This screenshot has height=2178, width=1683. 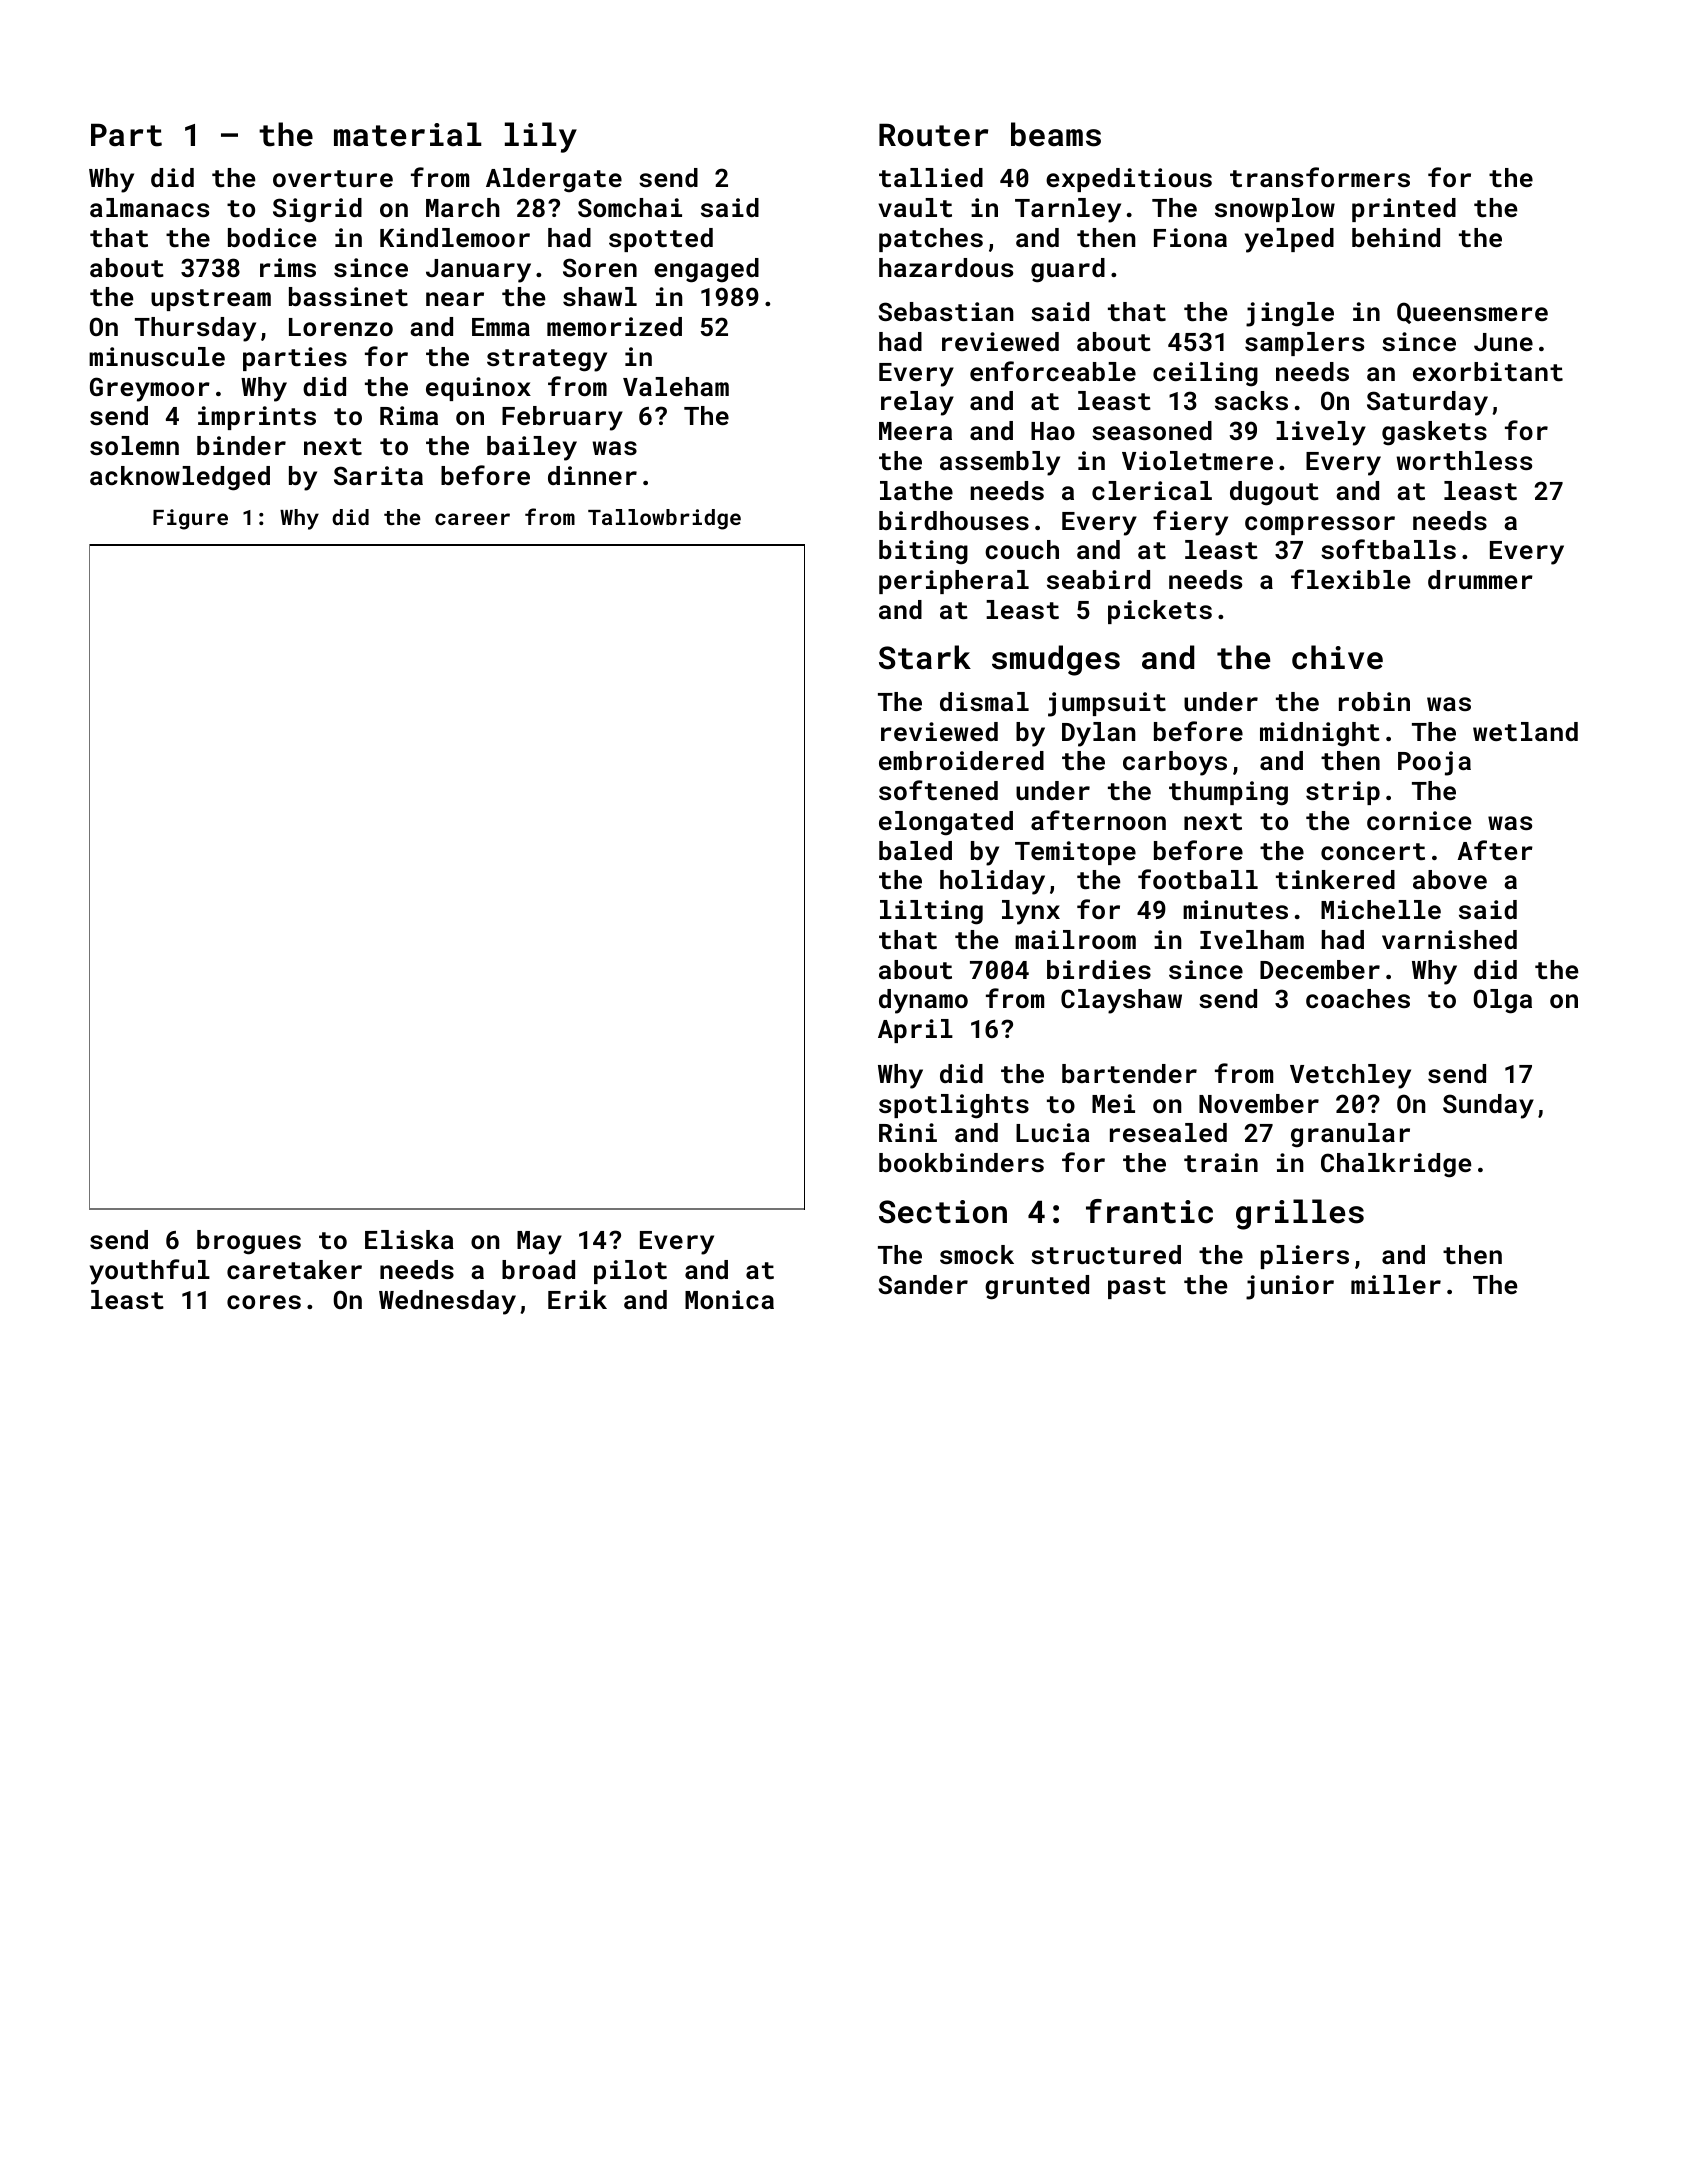 What do you see at coordinates (1434, 433) in the screenshot?
I see `gaskets` at bounding box center [1434, 433].
